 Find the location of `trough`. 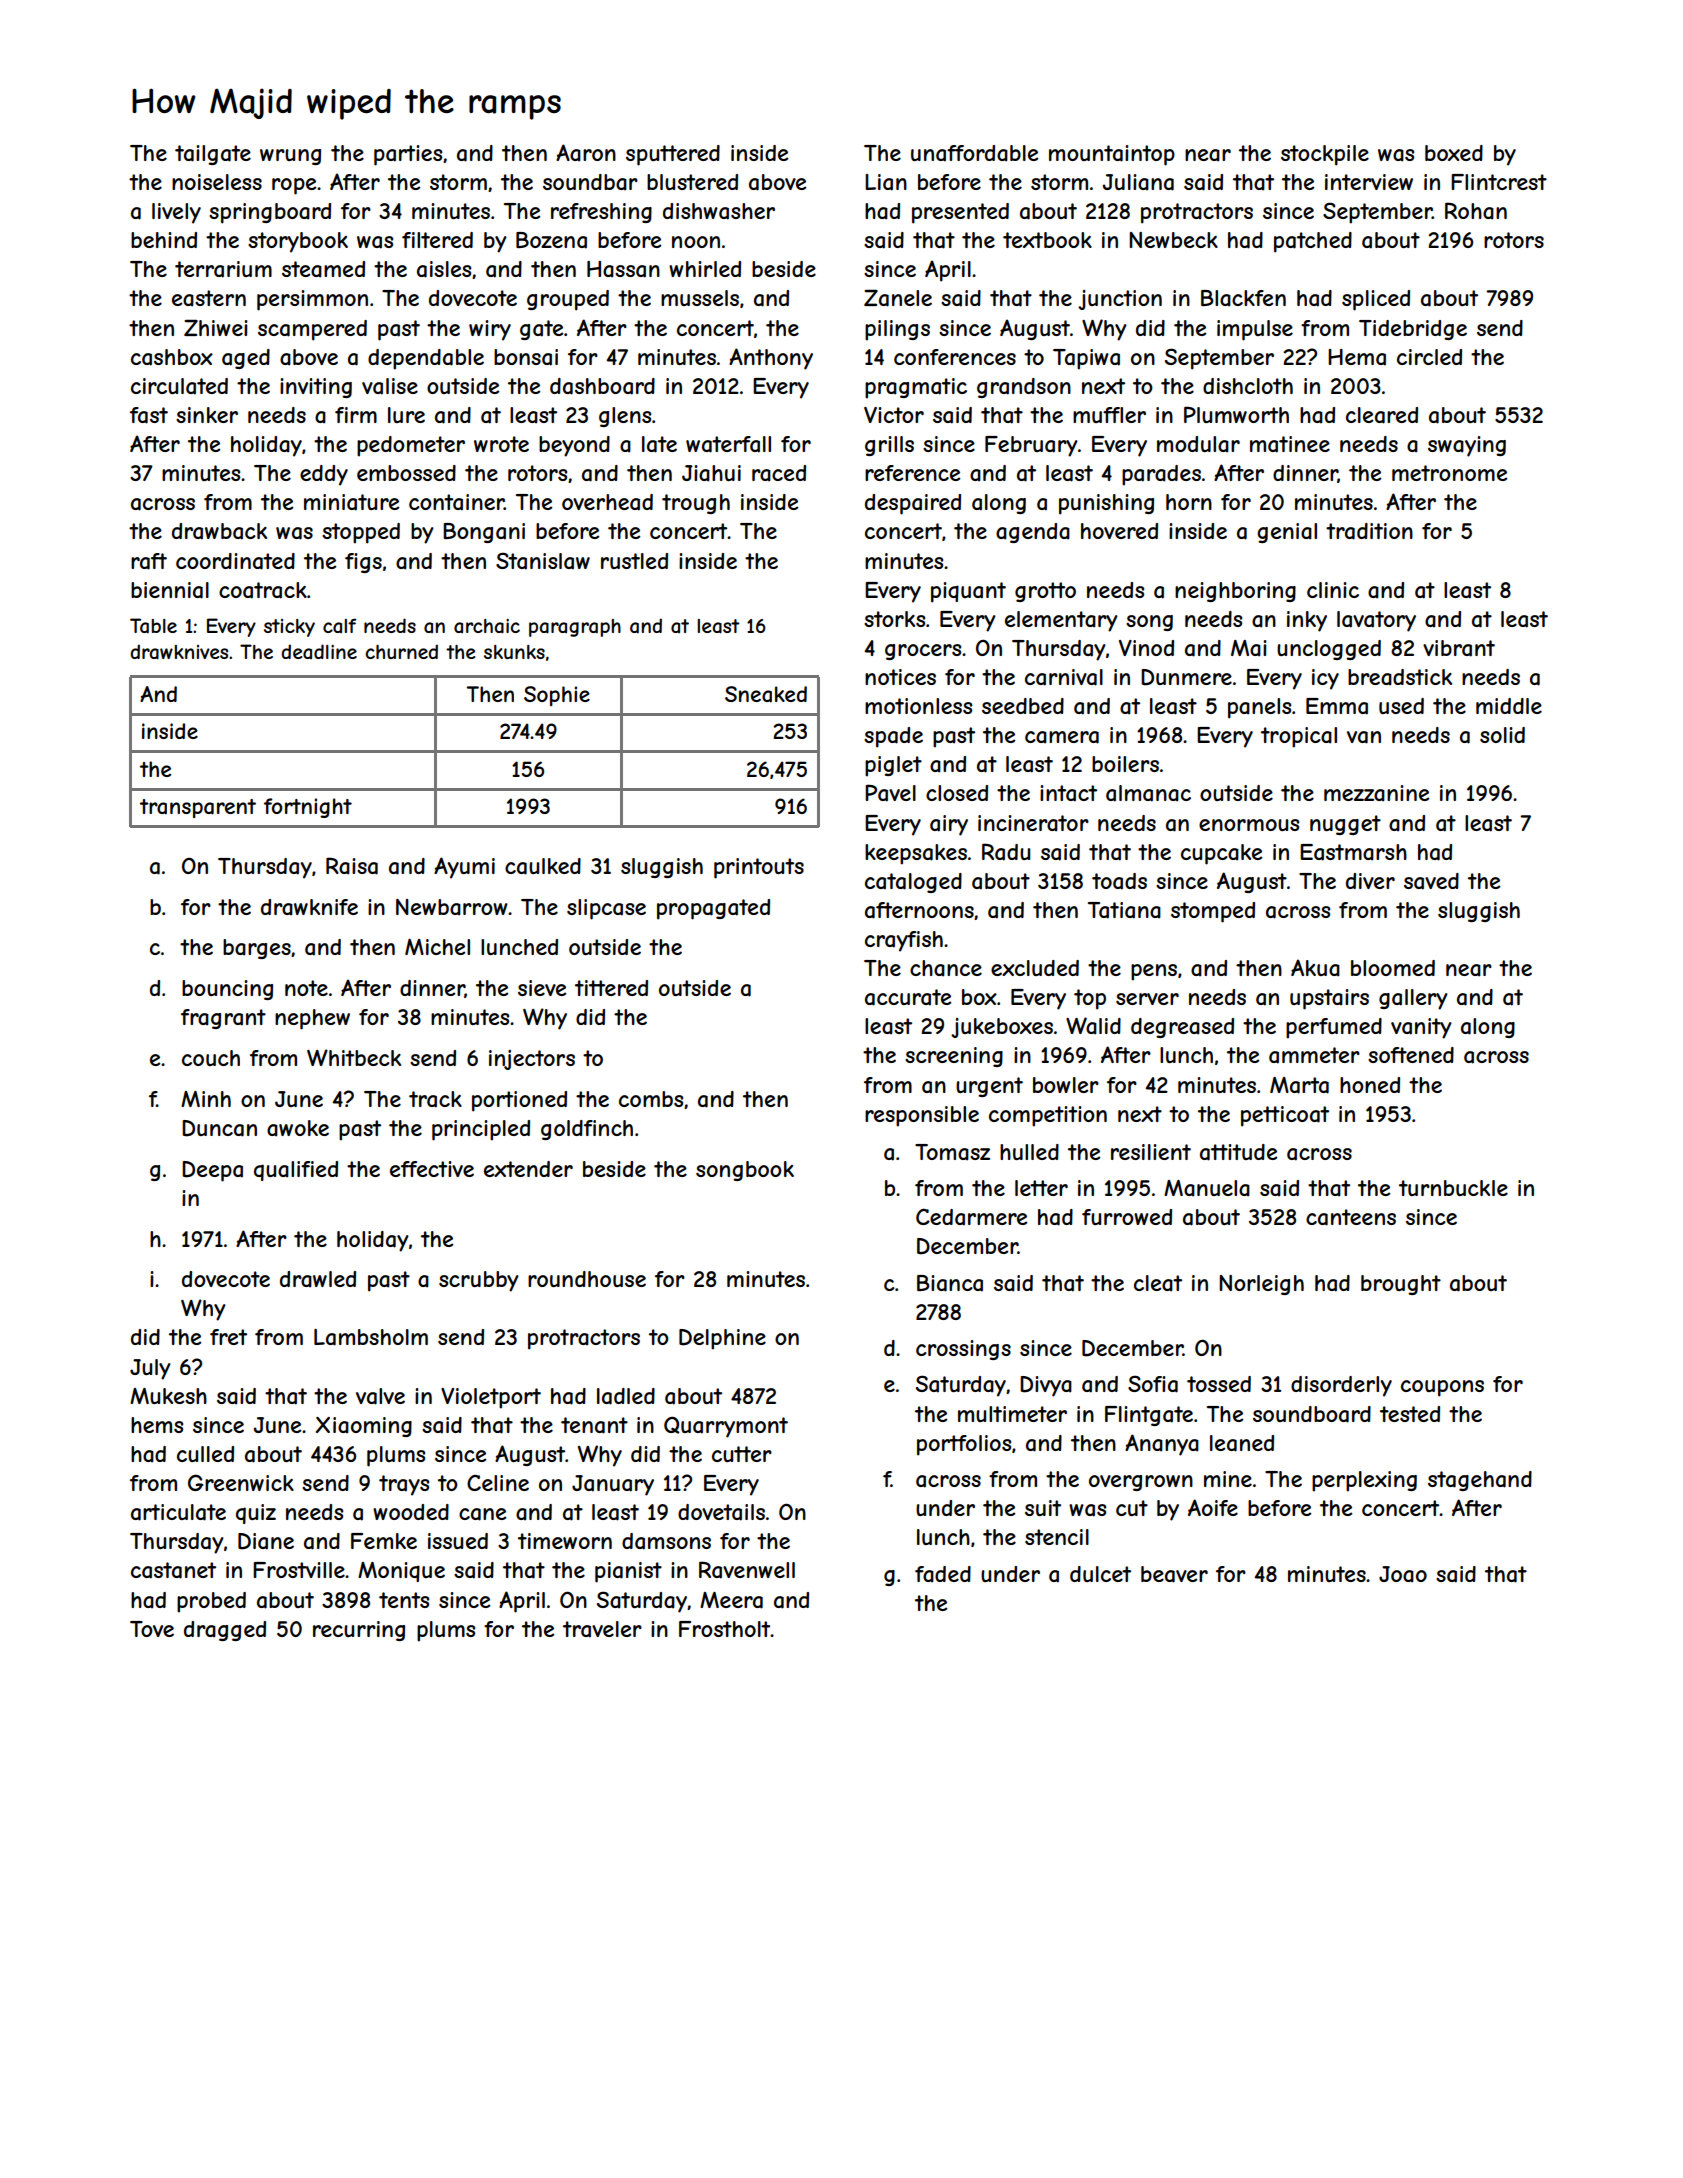

trough is located at coordinates (696, 504).
